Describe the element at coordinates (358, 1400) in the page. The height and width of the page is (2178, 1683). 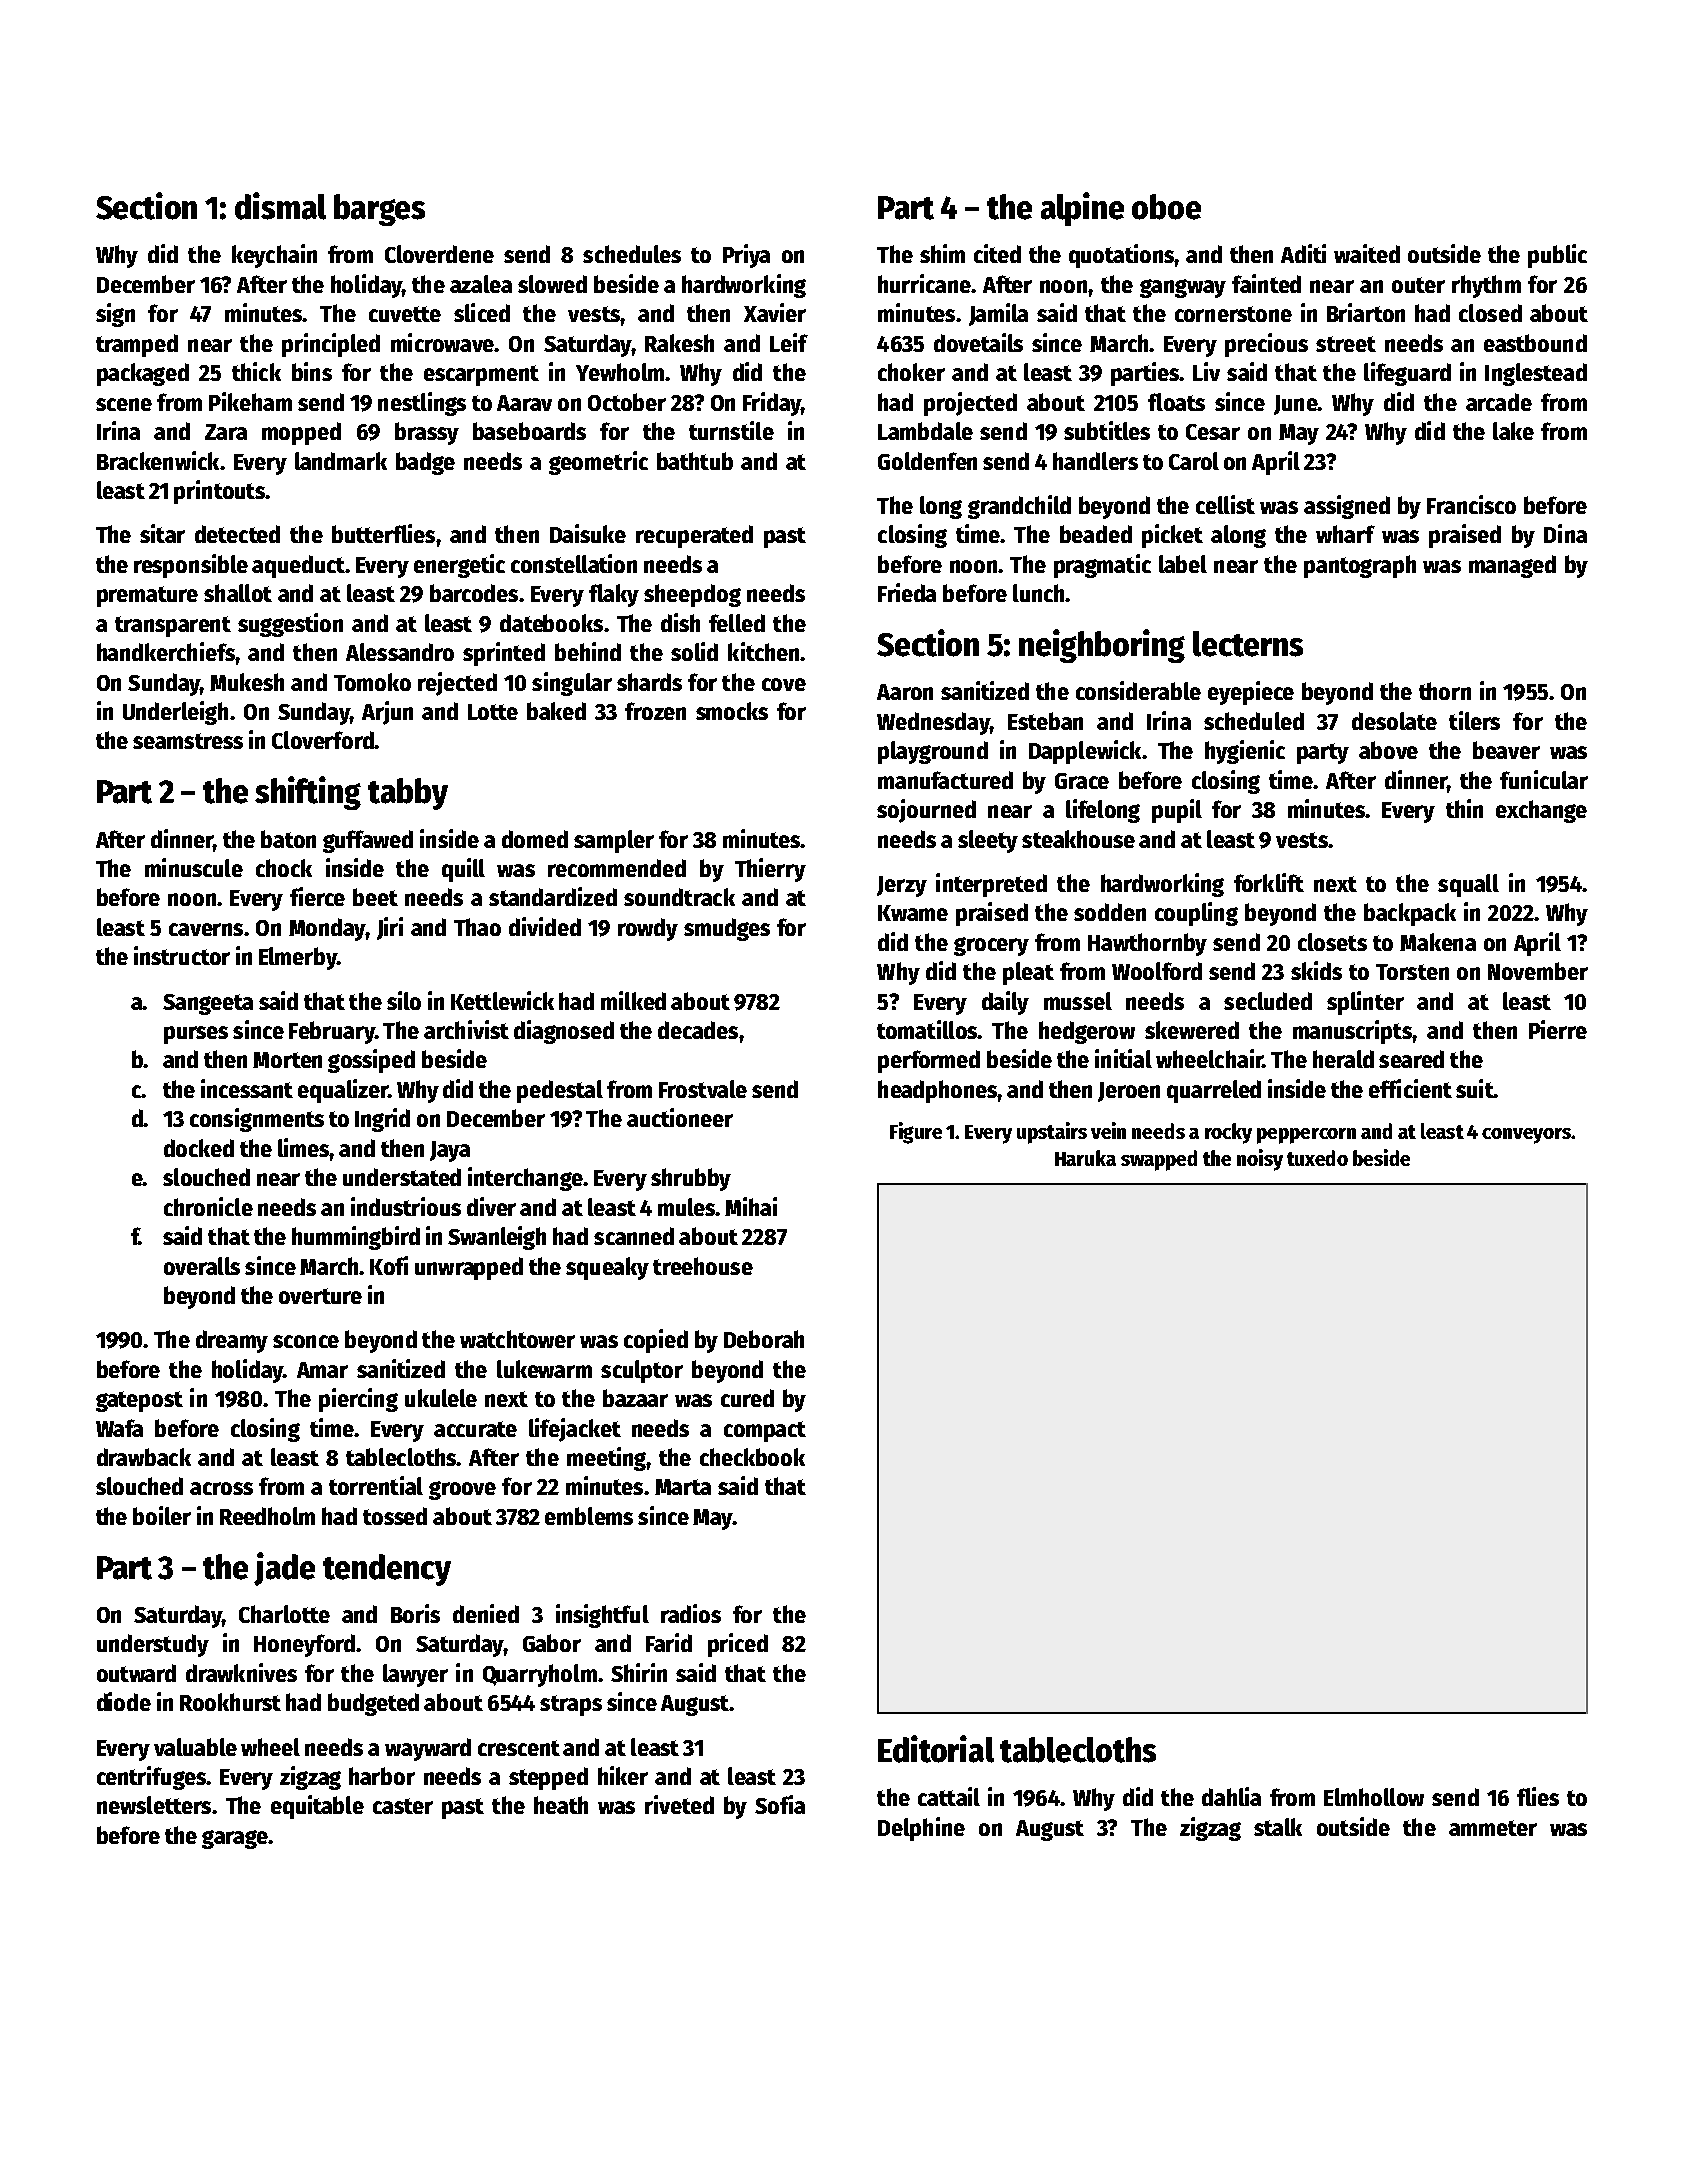
I see `piercing` at that location.
